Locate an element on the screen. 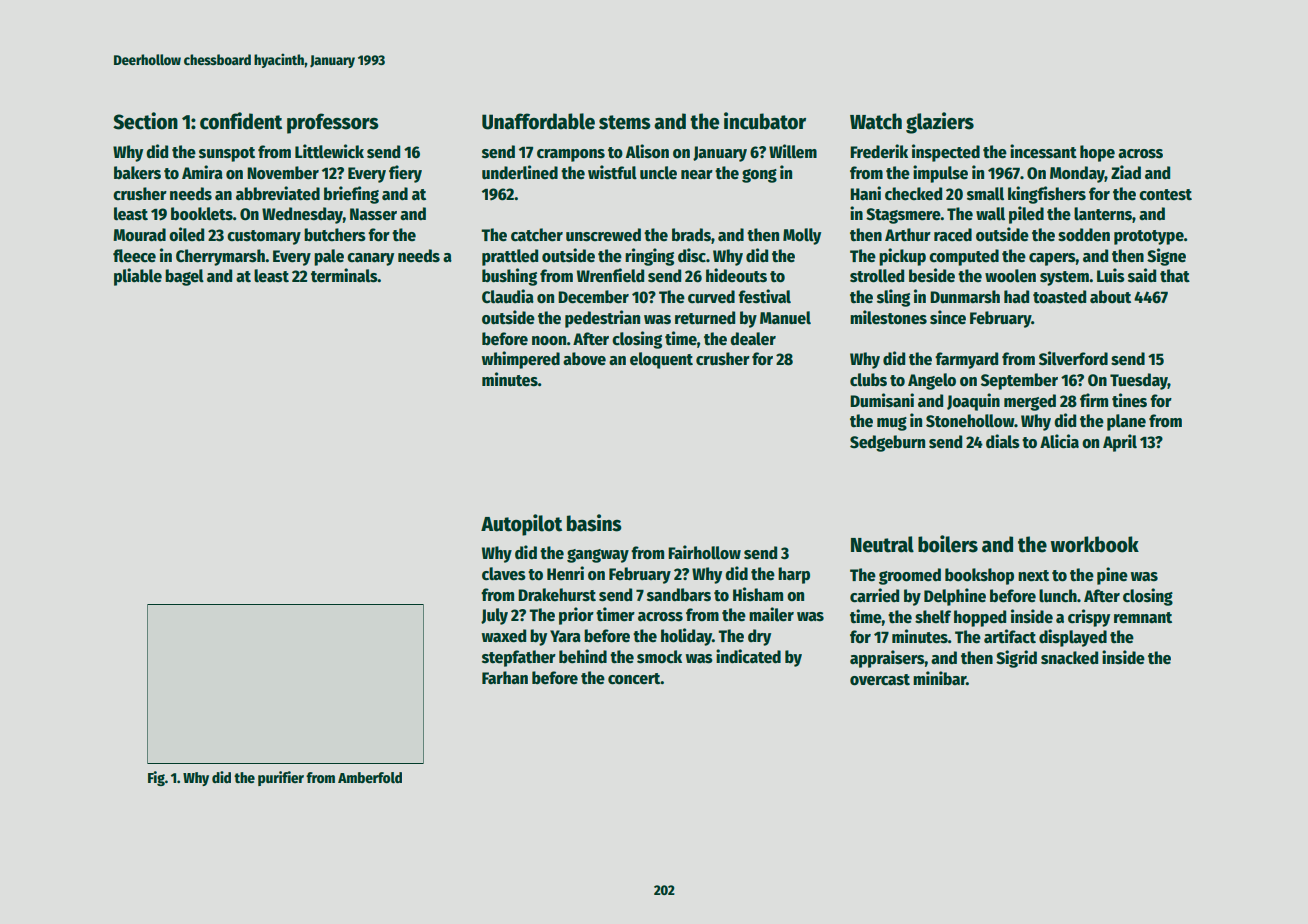  basins is located at coordinates (594, 523).
